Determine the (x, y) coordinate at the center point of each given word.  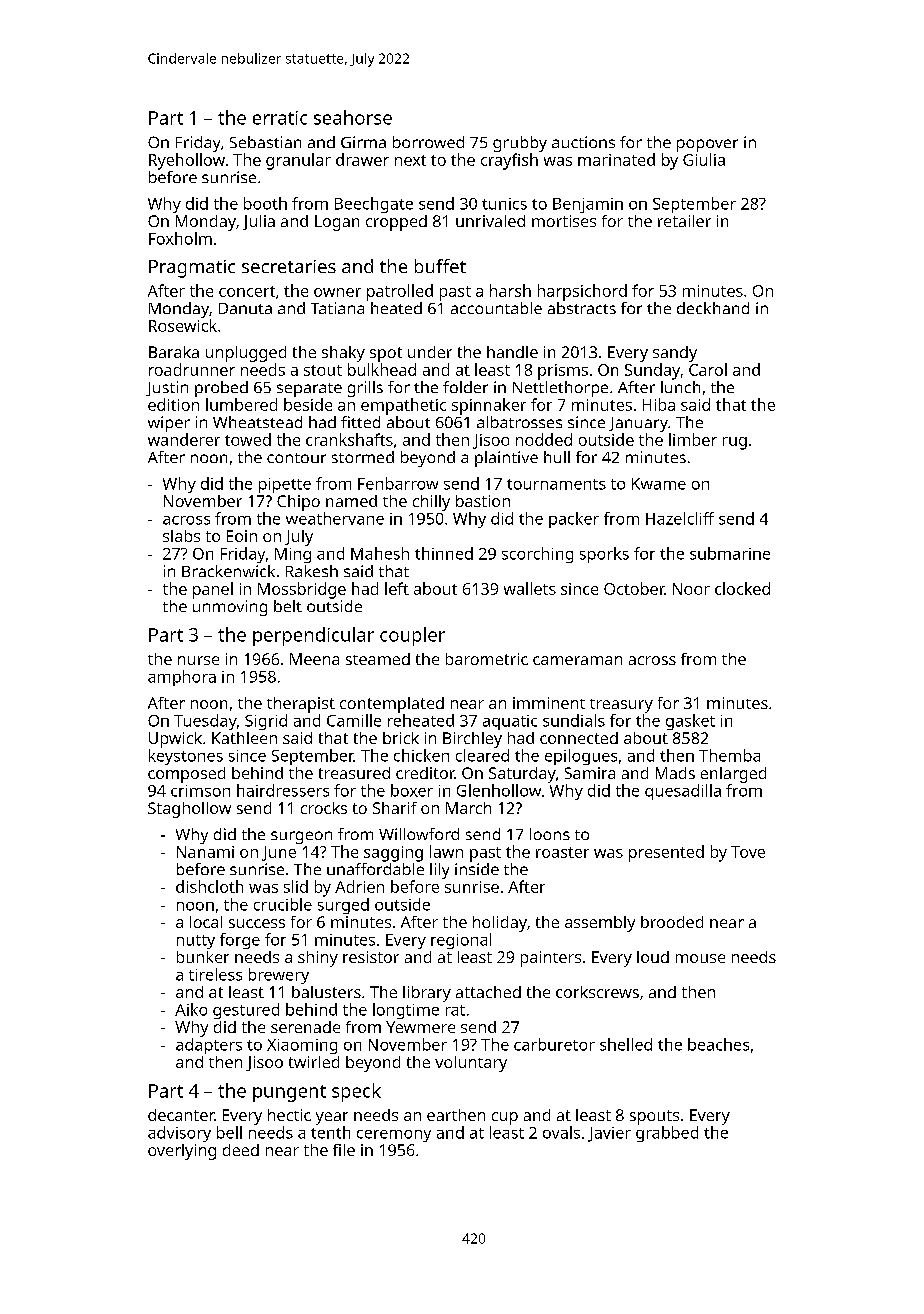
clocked (742, 588)
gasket (690, 722)
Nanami (205, 852)
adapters (209, 1046)
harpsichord (582, 292)
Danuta (245, 308)
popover (707, 145)
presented (666, 853)
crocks (324, 808)
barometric (487, 659)
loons (550, 834)
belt (288, 606)
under (430, 352)
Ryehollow (187, 161)
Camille (354, 720)
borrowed (428, 142)
